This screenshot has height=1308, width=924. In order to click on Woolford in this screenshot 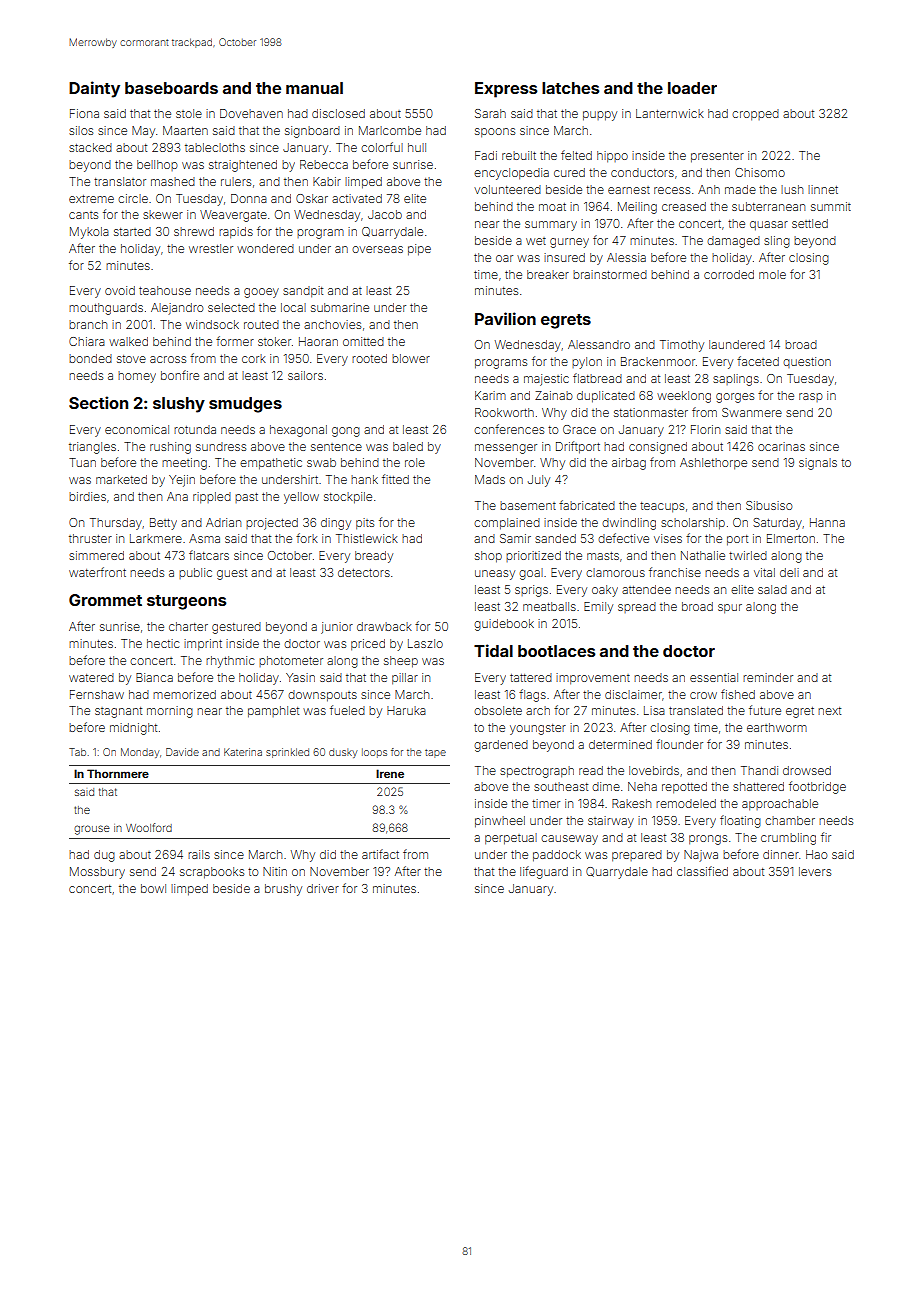, I will do `click(149, 827)`.
